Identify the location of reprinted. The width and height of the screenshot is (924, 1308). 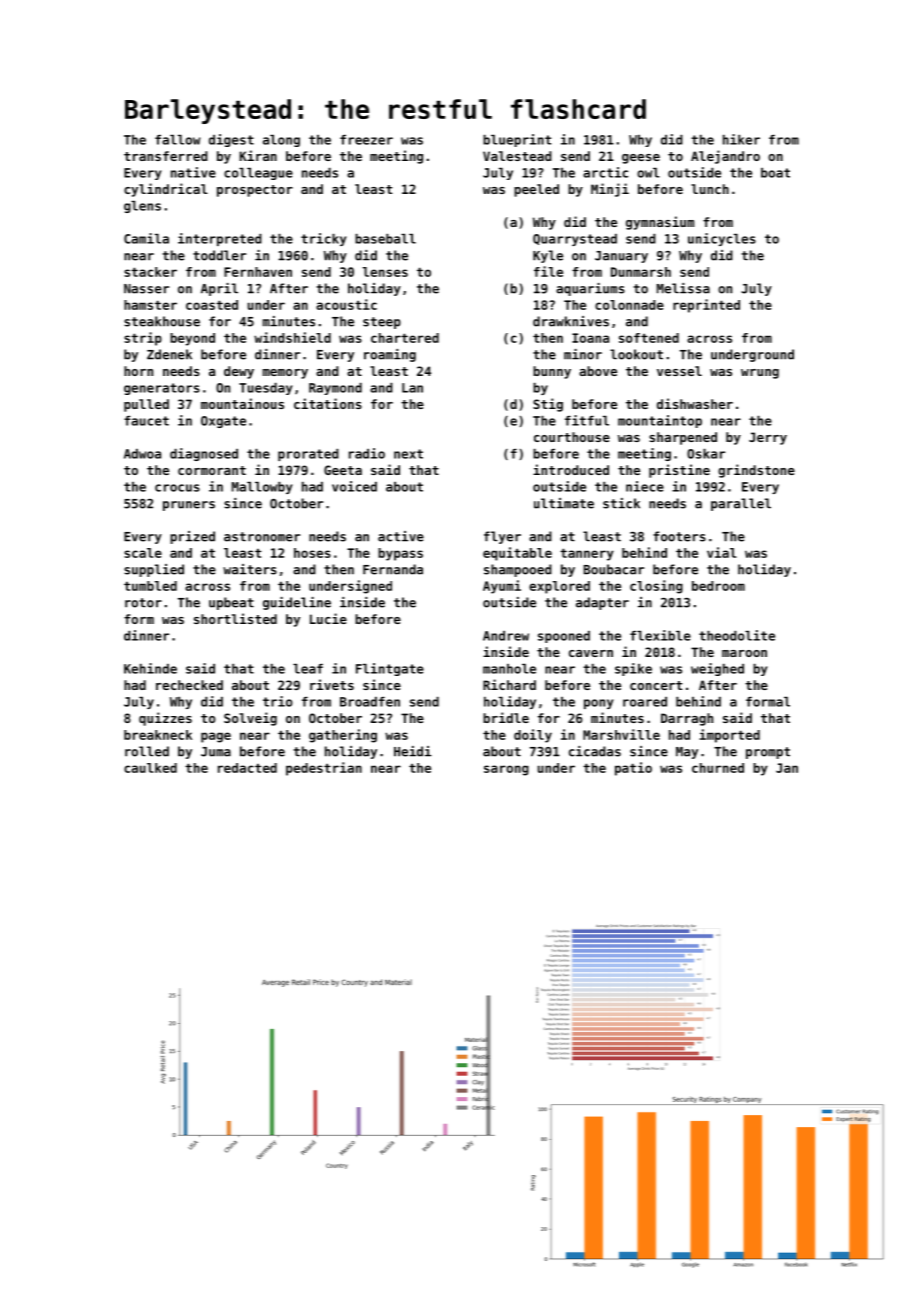
(706, 306).
